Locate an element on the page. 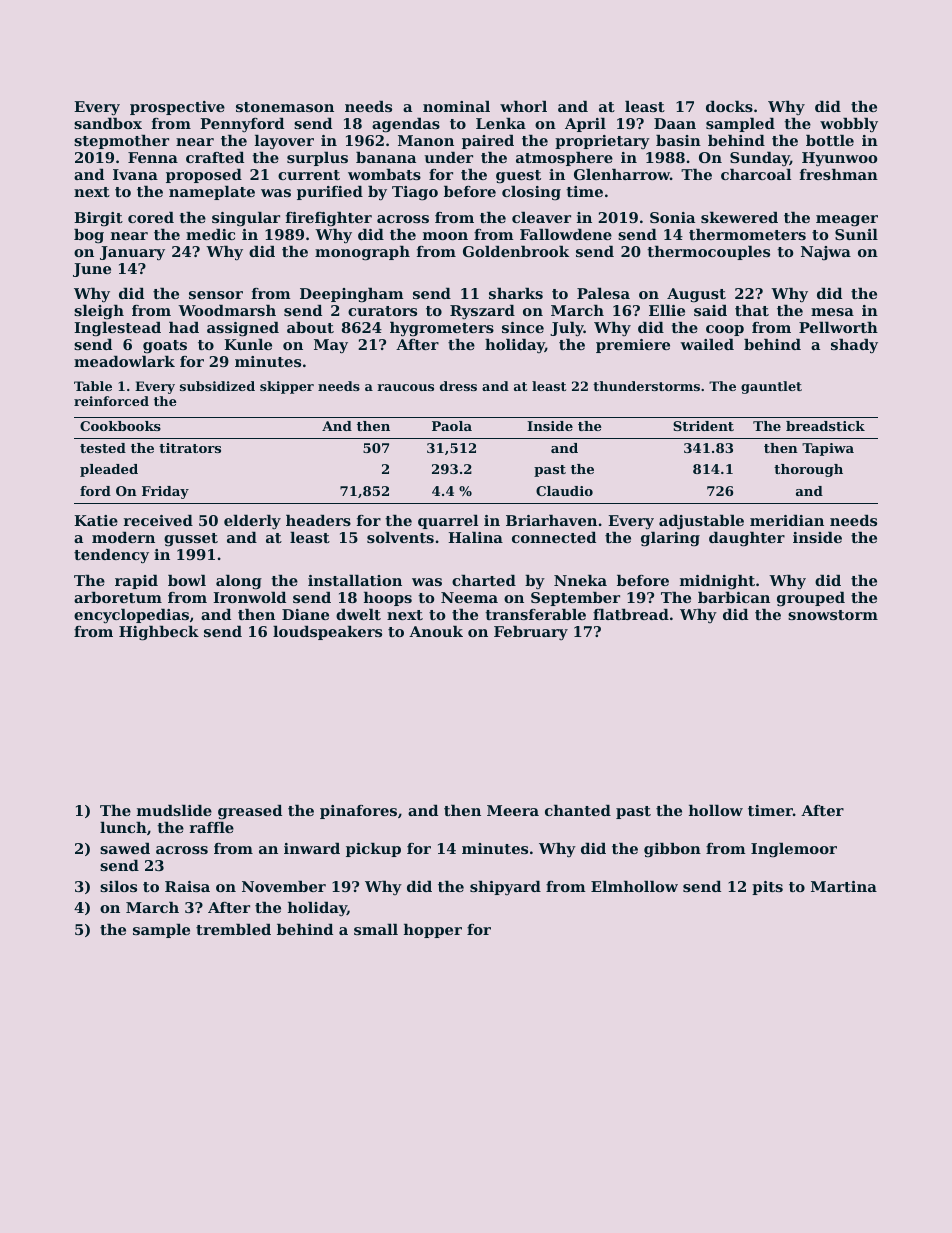 Image resolution: width=952 pixels, height=1233 pixels. silos is located at coordinates (118, 886).
